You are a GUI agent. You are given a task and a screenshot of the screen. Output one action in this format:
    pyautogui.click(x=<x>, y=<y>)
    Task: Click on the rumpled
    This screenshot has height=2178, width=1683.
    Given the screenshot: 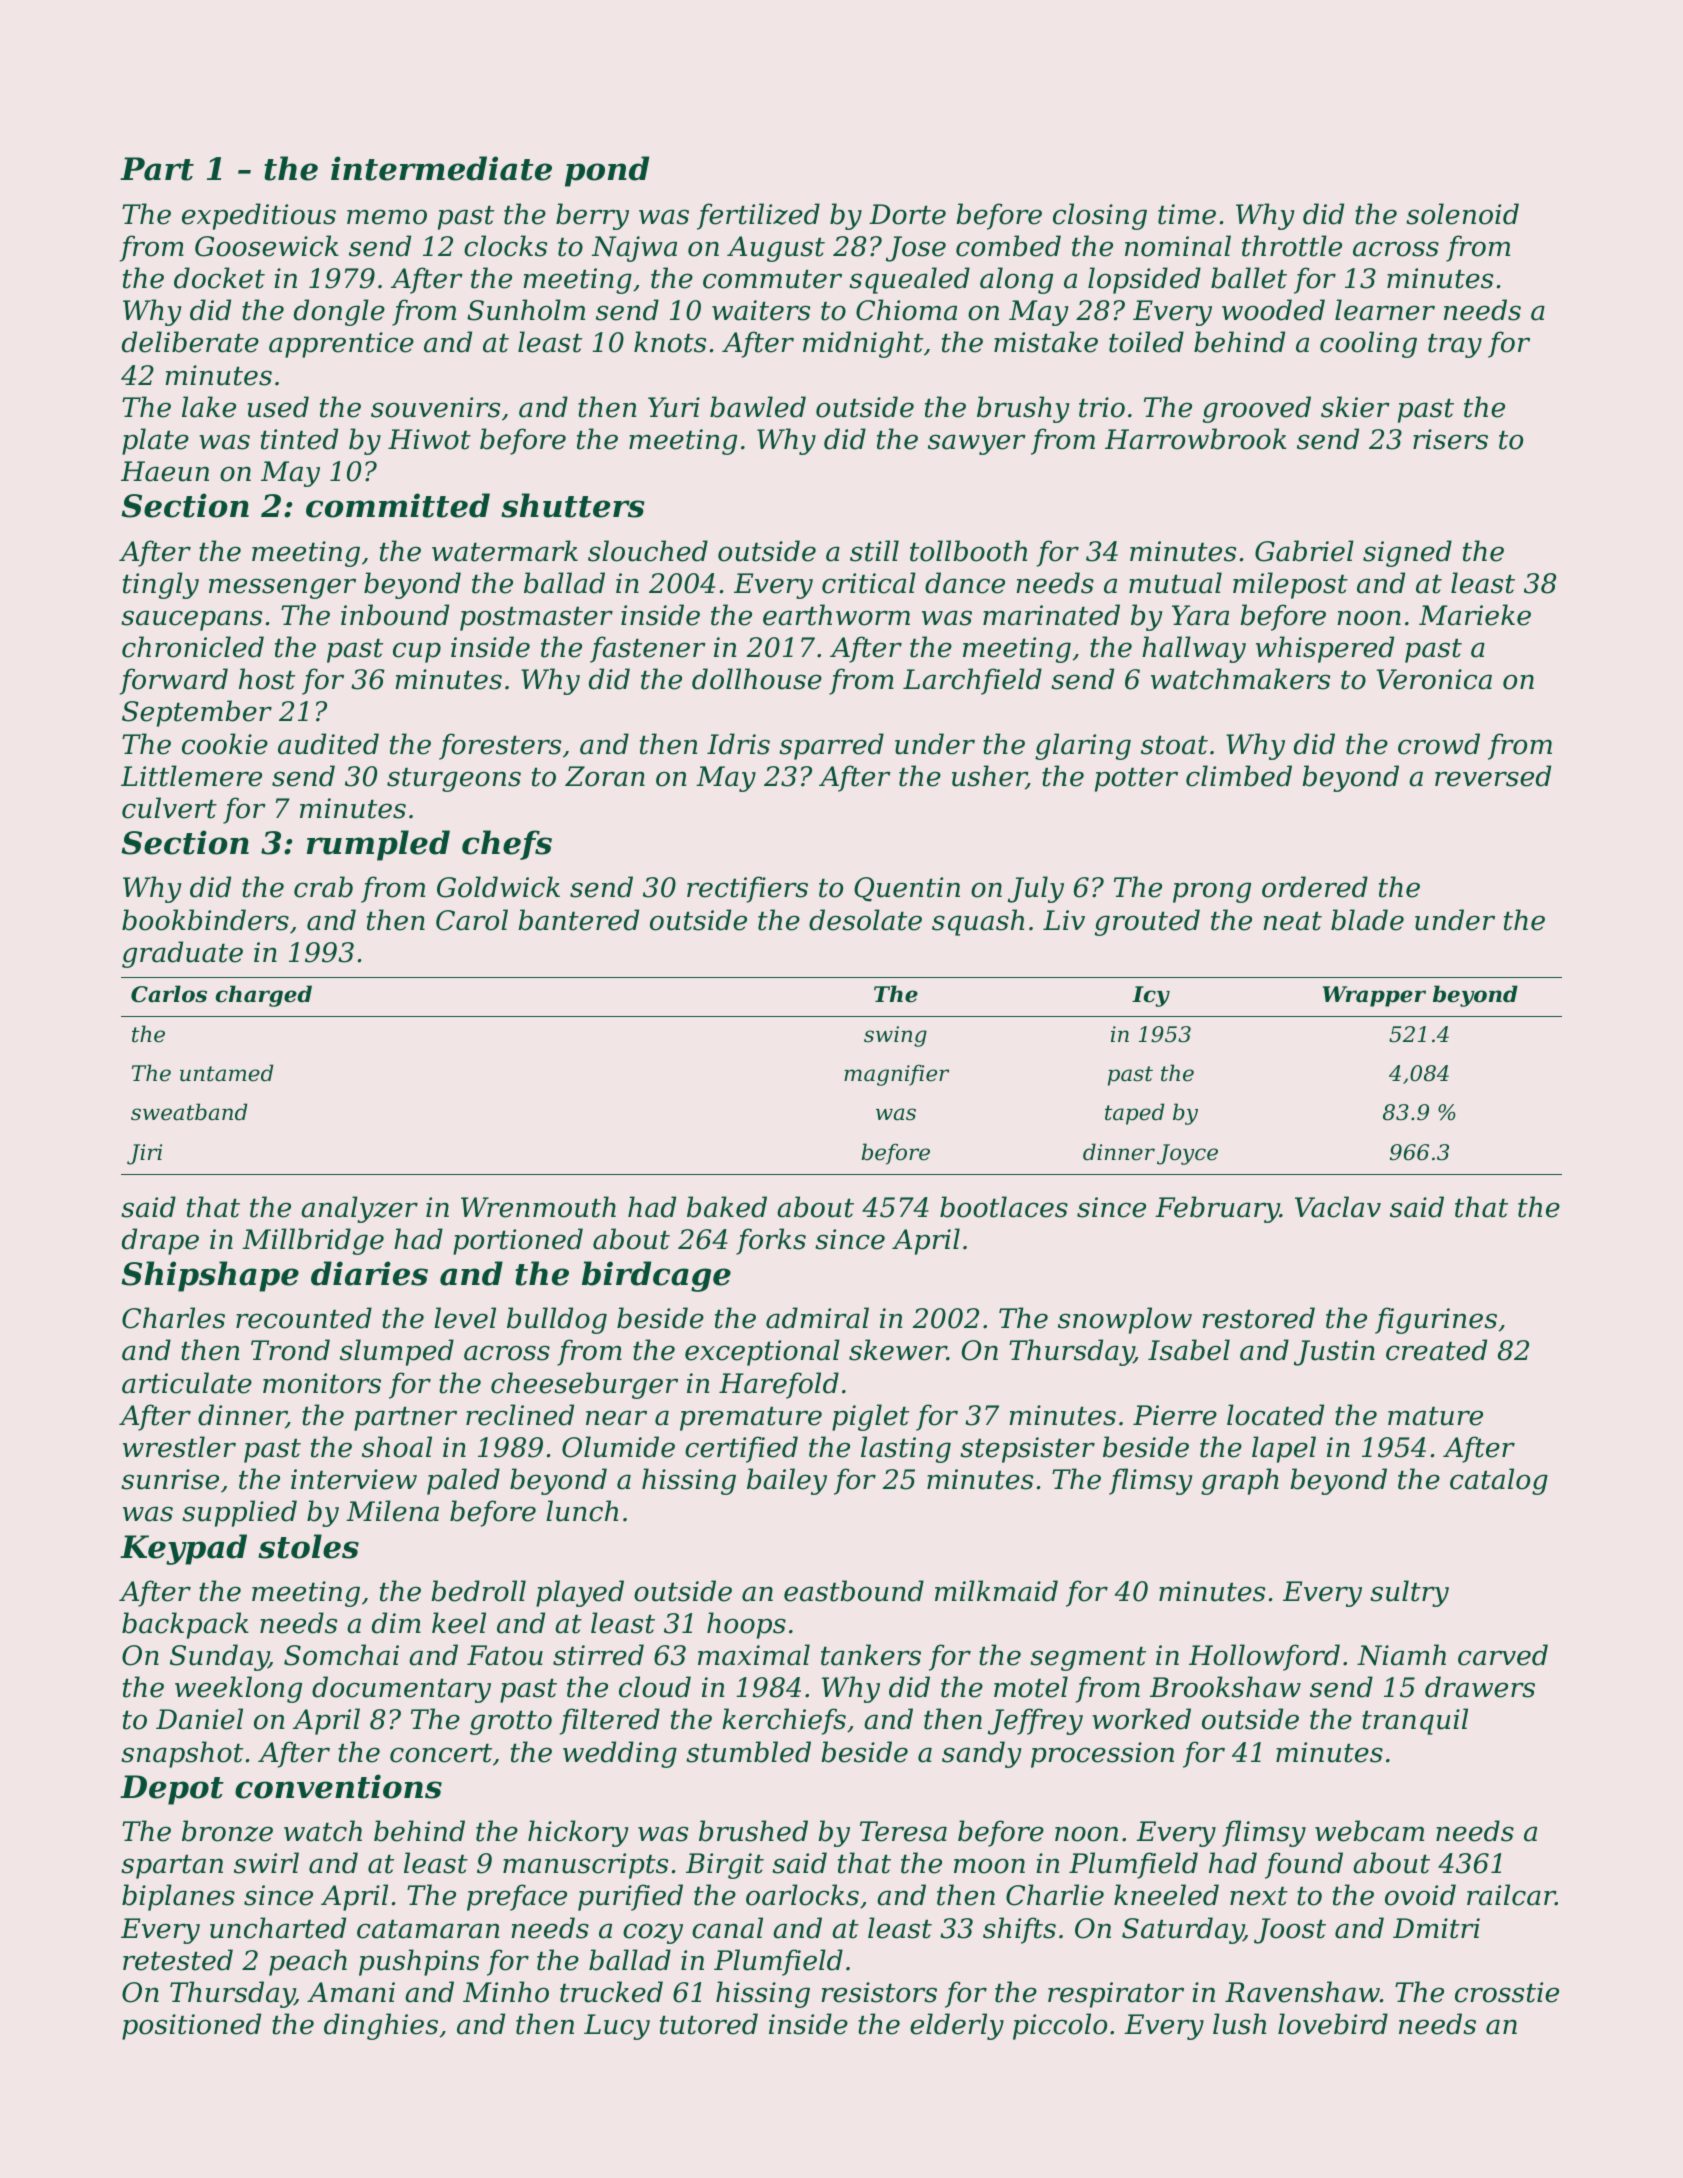 What is the action you would take?
    pyautogui.click(x=378, y=845)
